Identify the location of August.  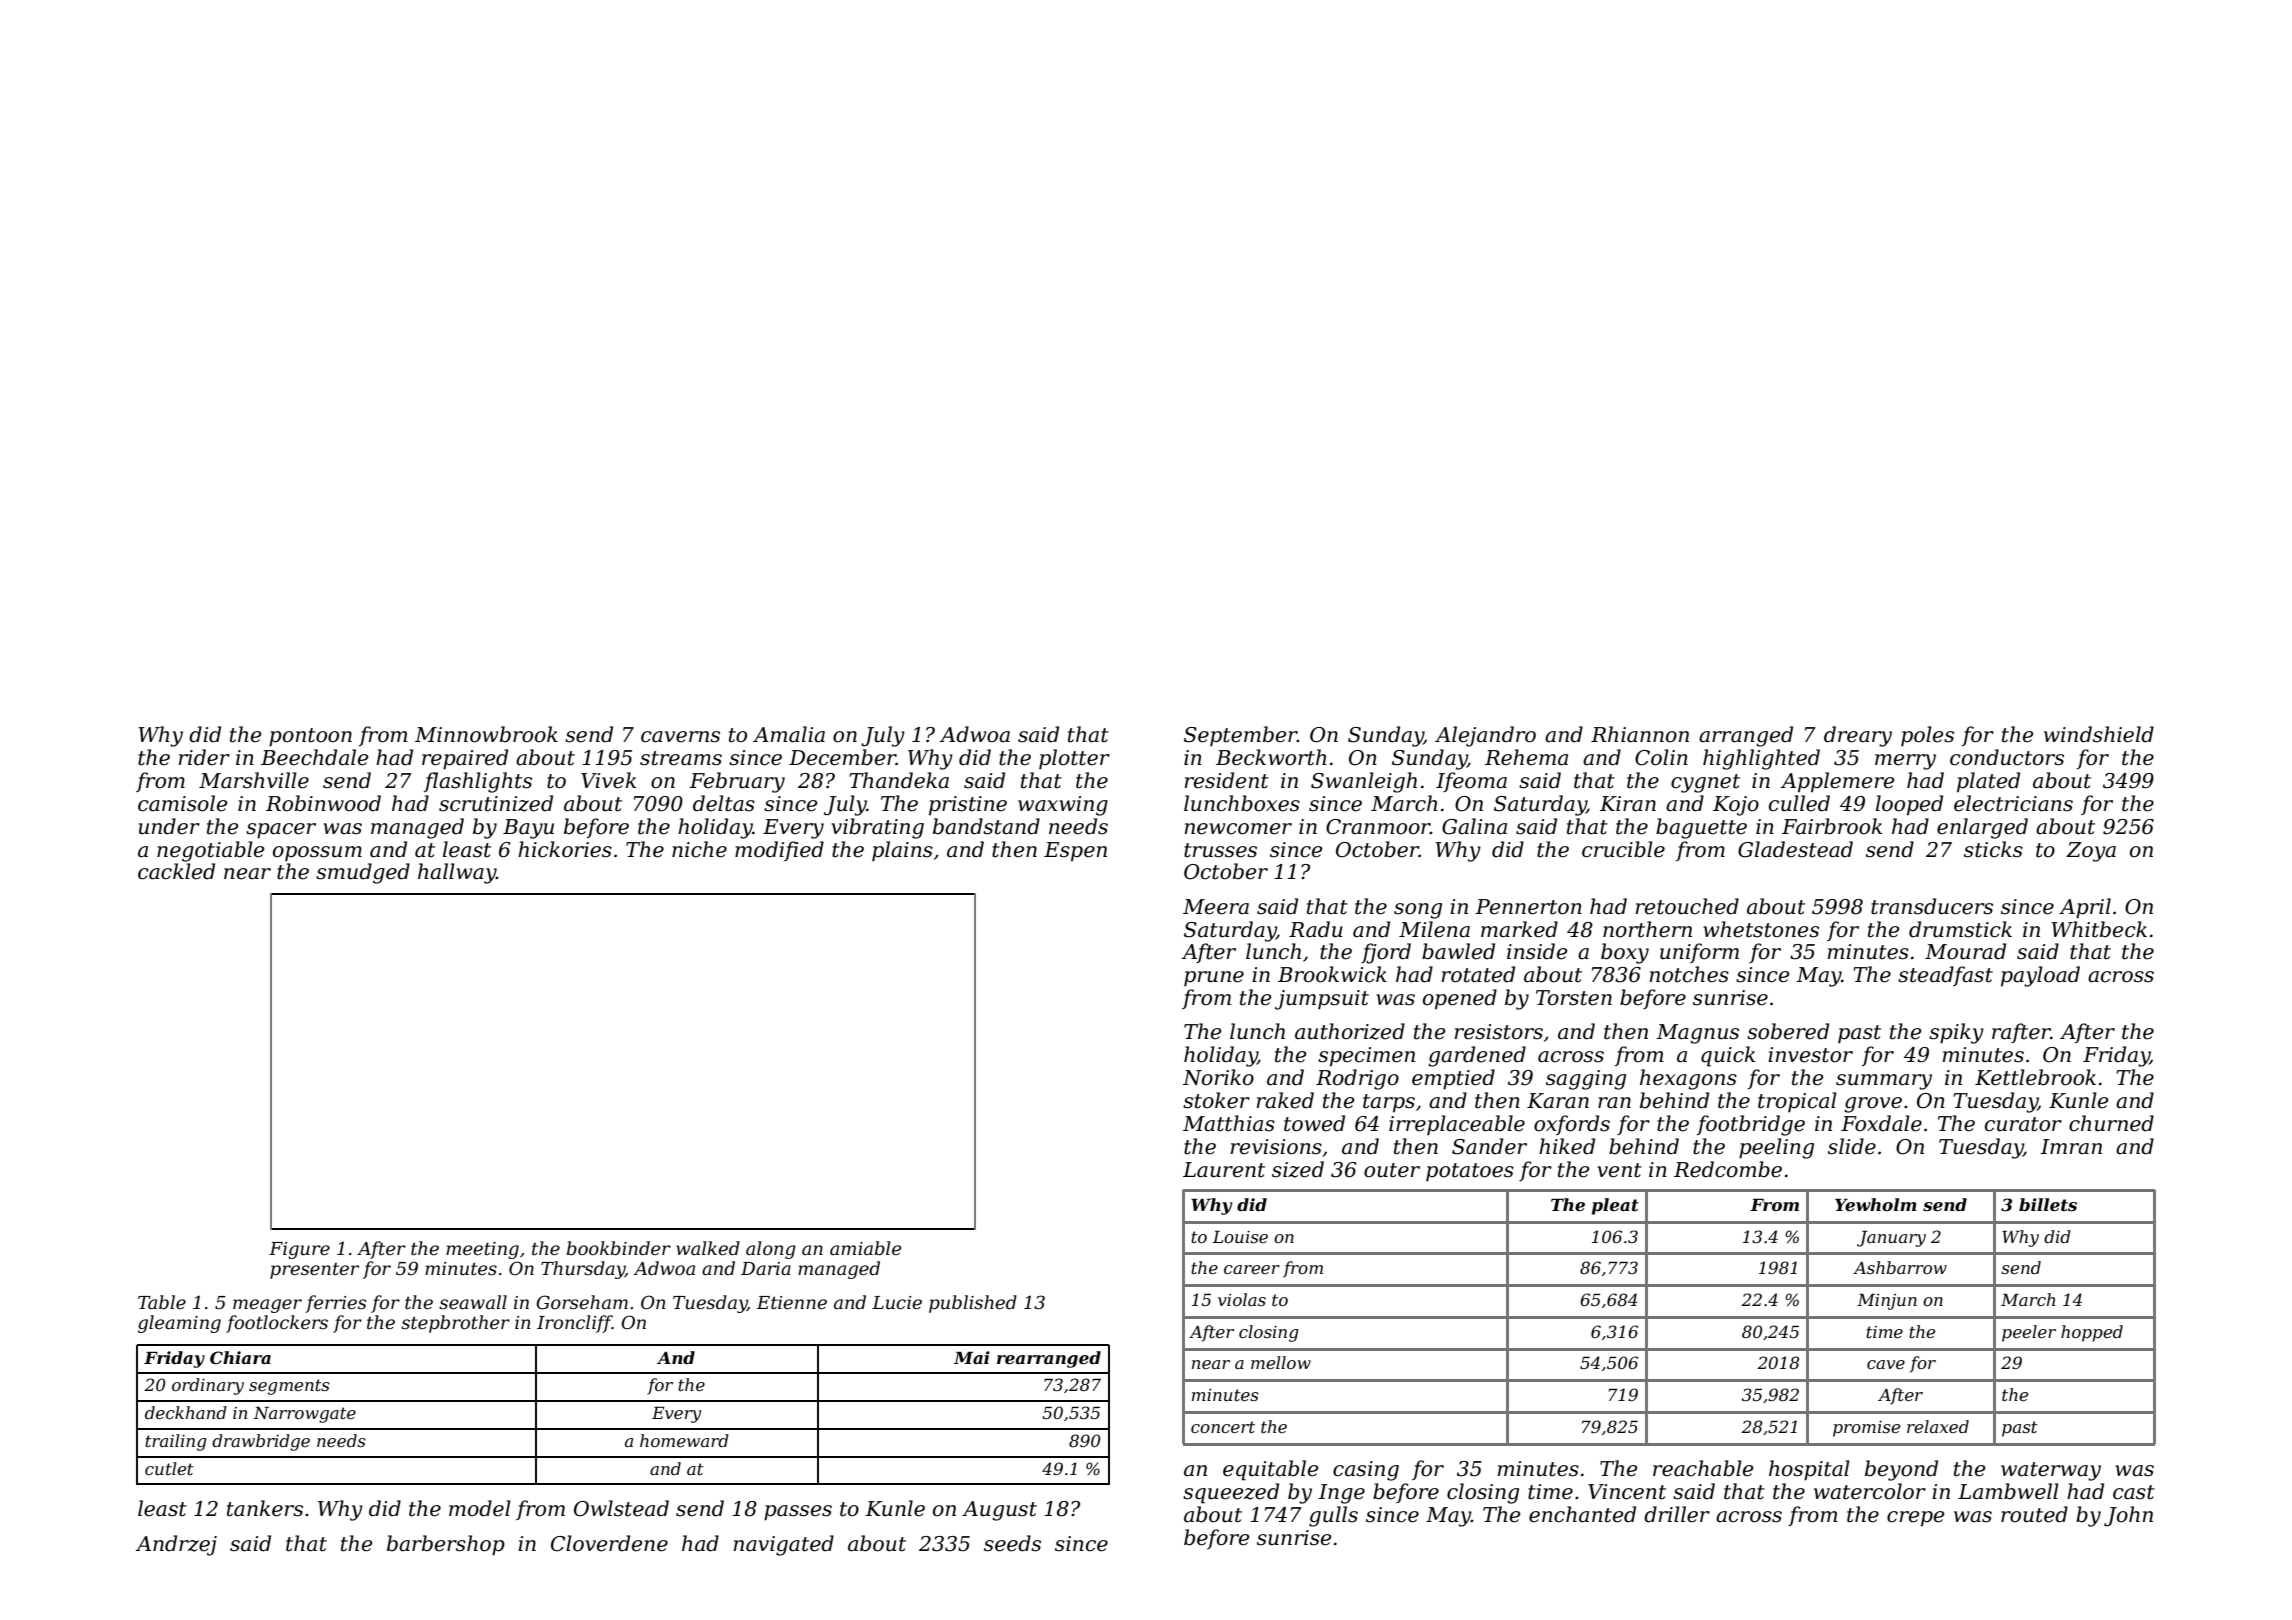
(999, 1511).
